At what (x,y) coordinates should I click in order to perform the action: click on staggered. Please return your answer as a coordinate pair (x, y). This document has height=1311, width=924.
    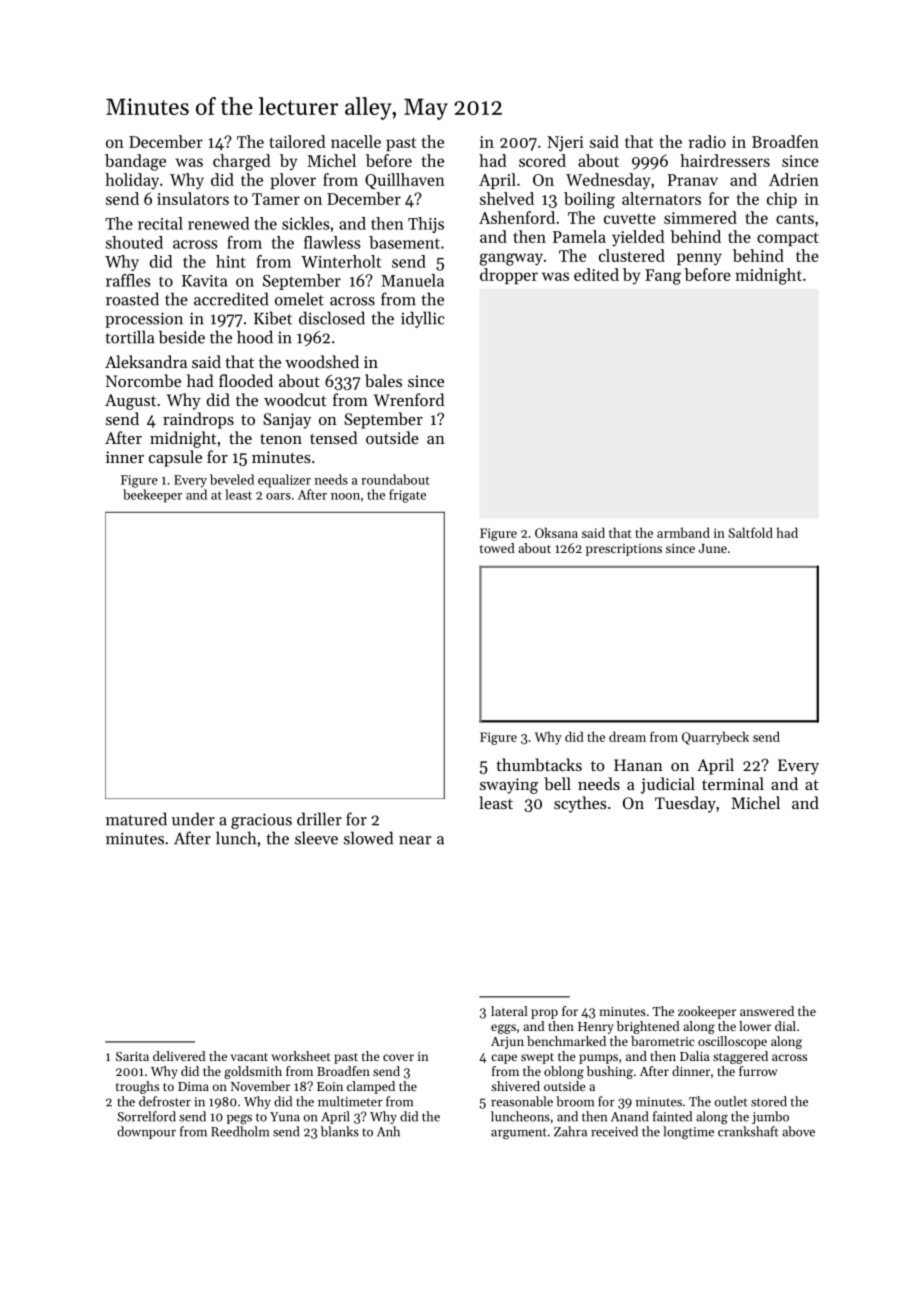
    Looking at the image, I should click on (740, 1057).
